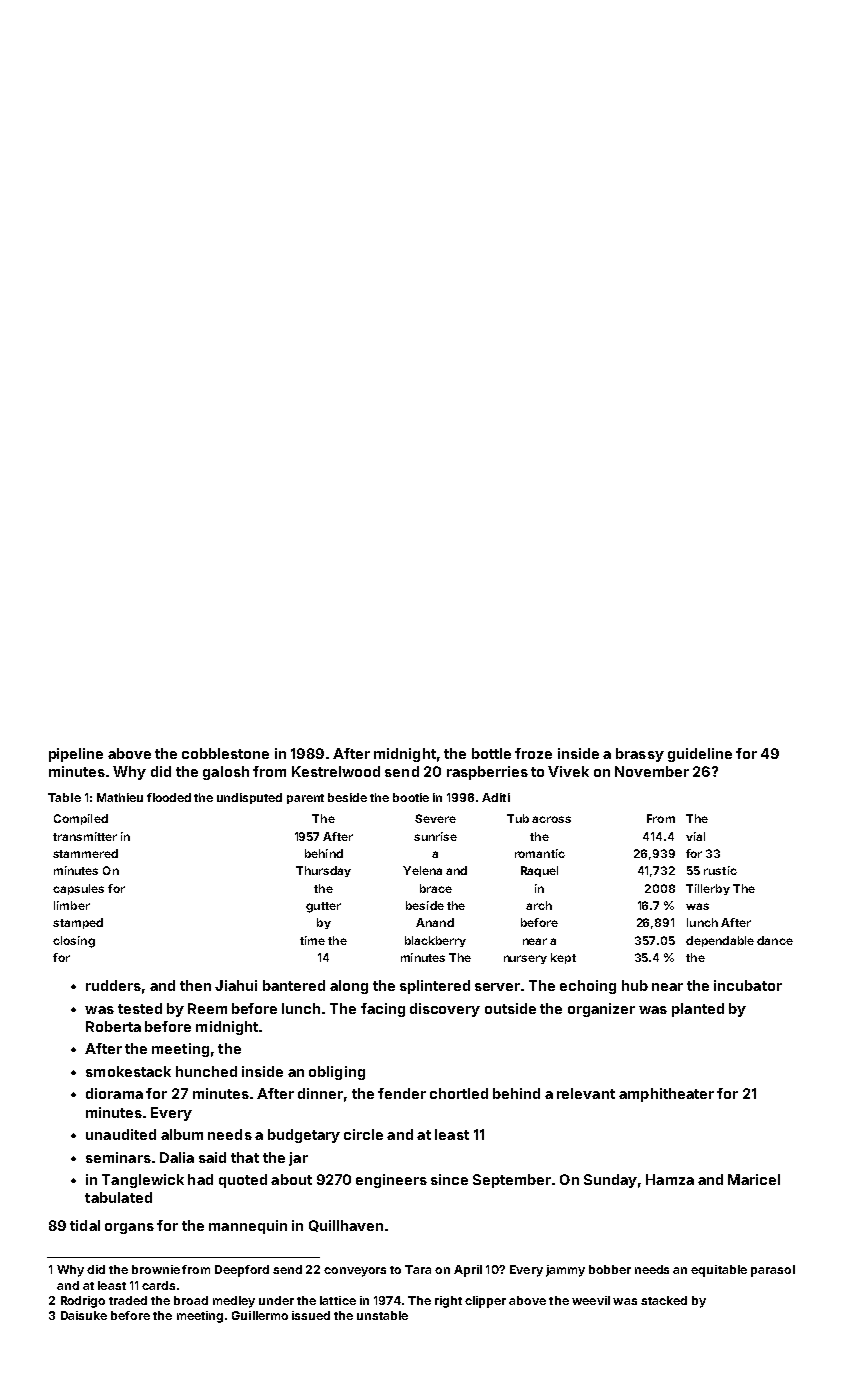 This image has height=1400, width=849. I want to click on right, so click(448, 1302).
